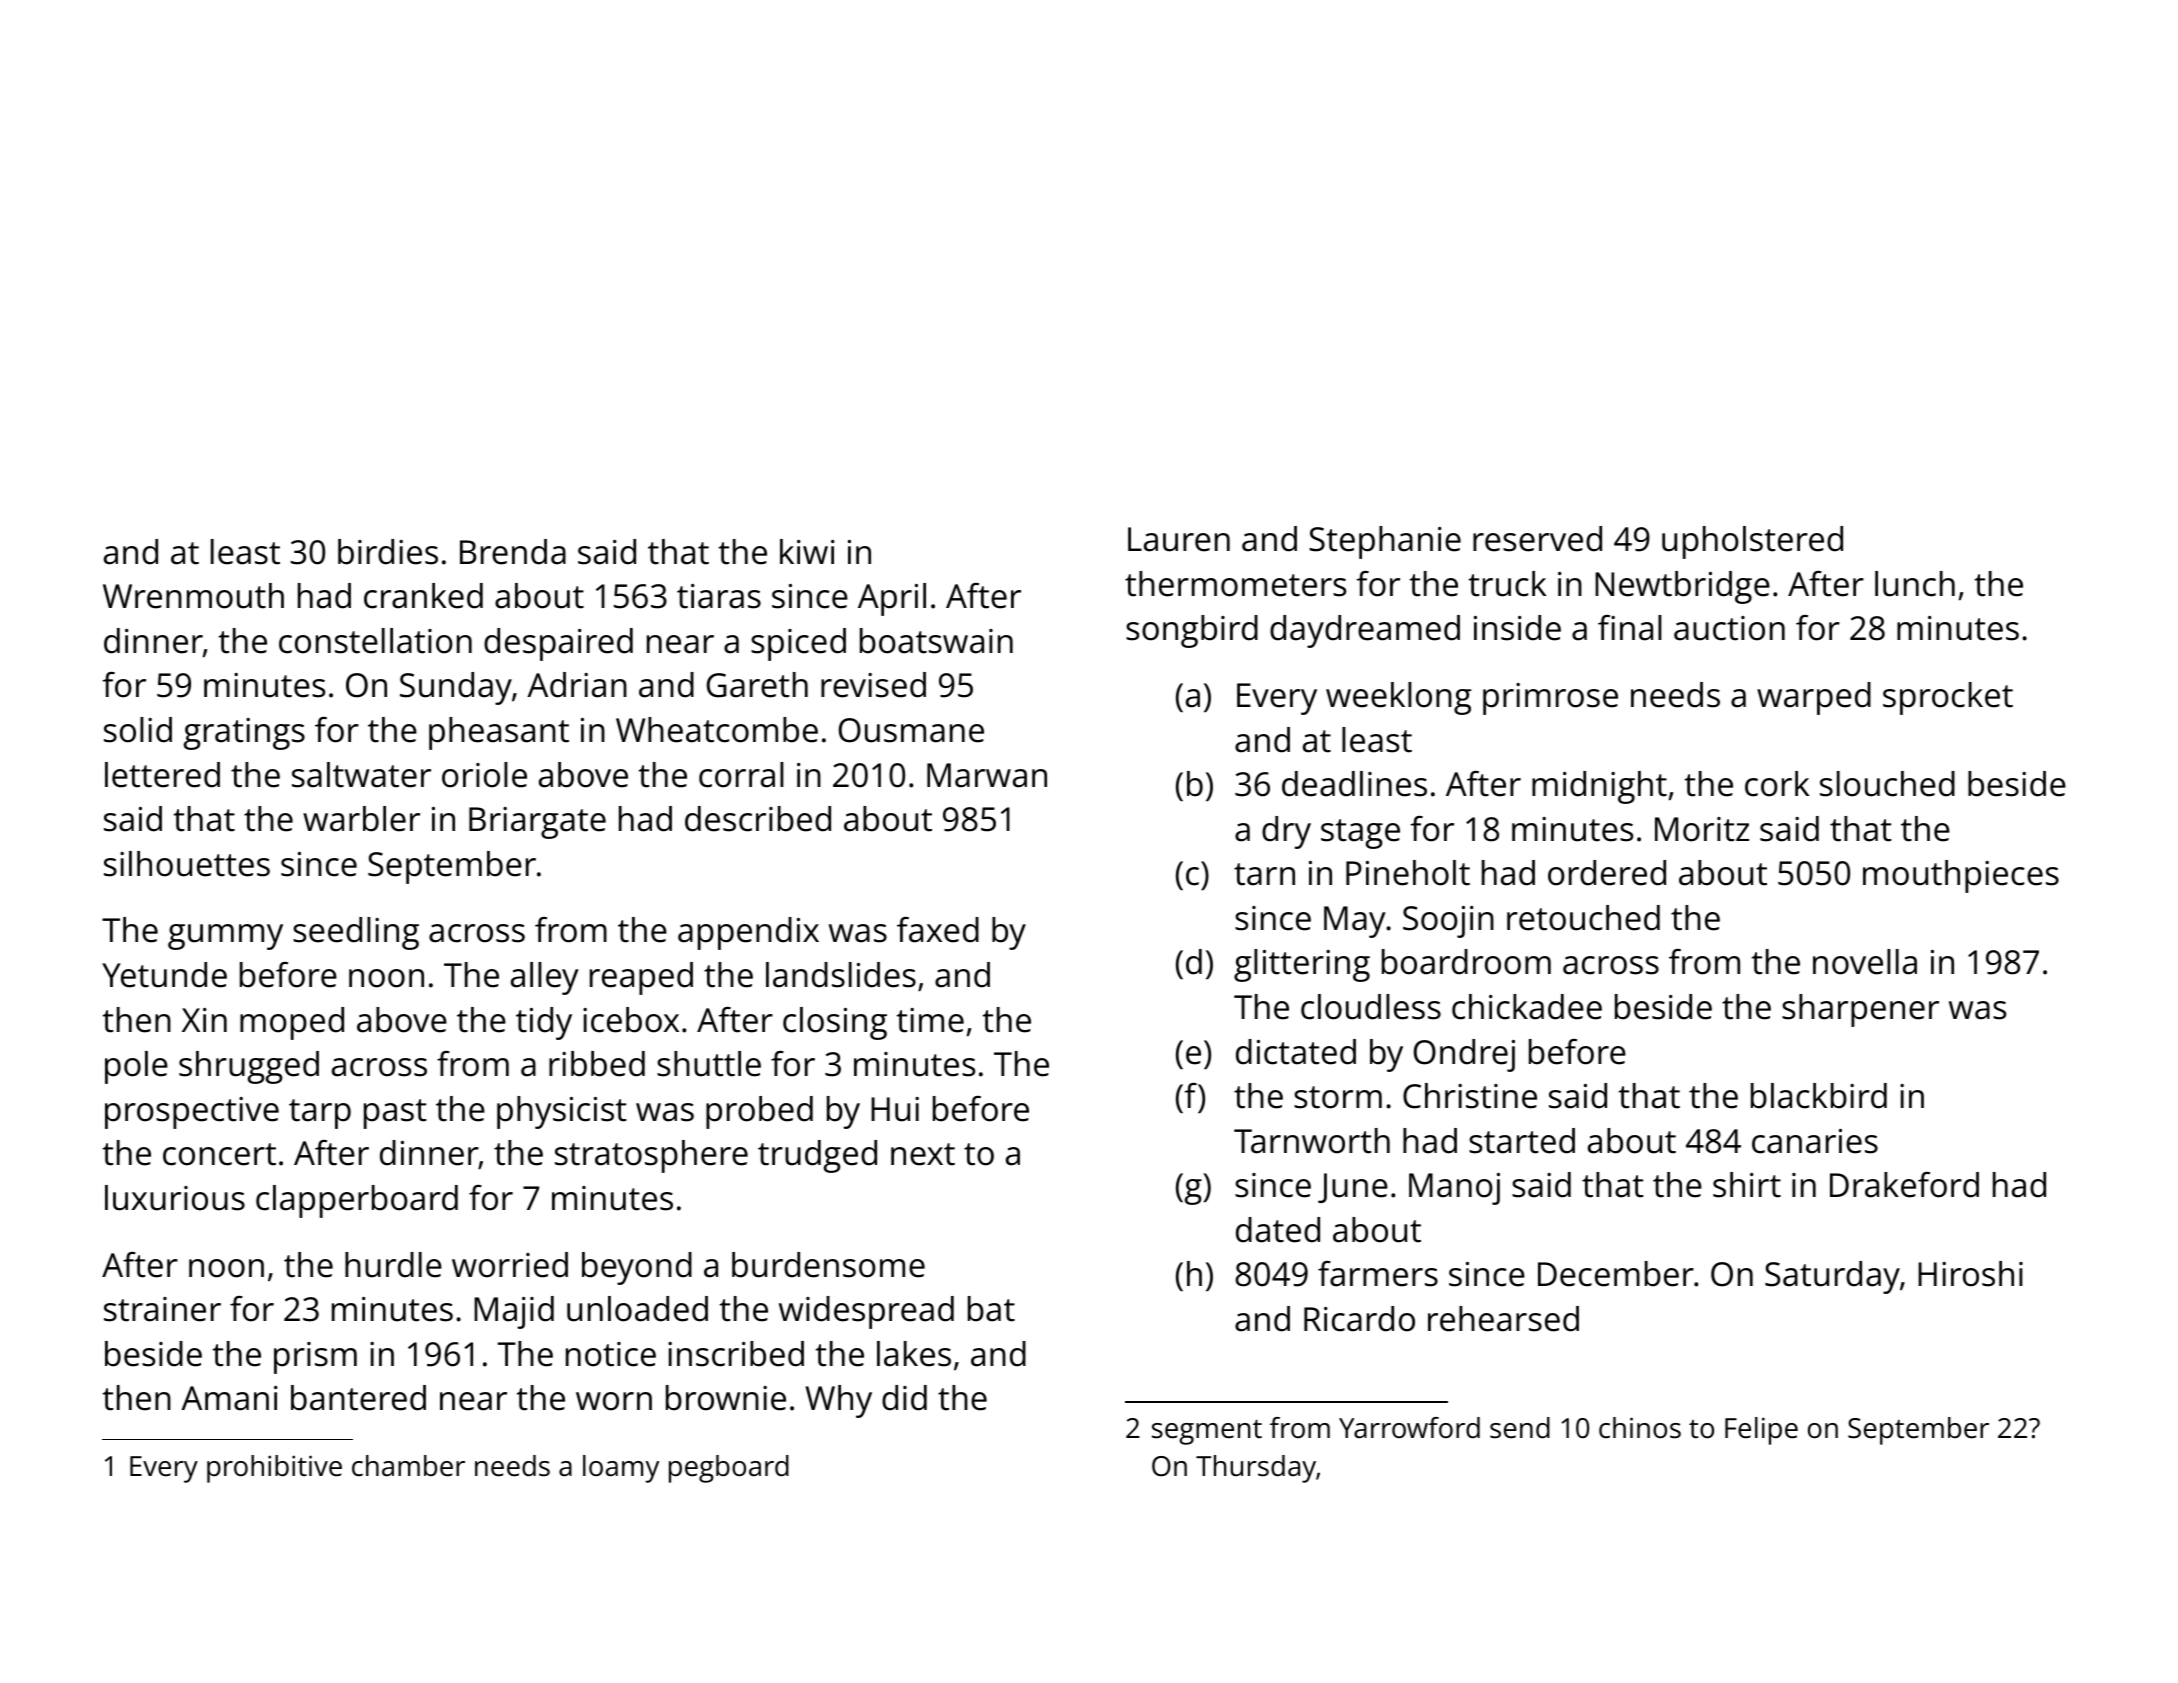  Describe the element at coordinates (1179, 539) in the screenshot. I see `Lauren` at that location.
